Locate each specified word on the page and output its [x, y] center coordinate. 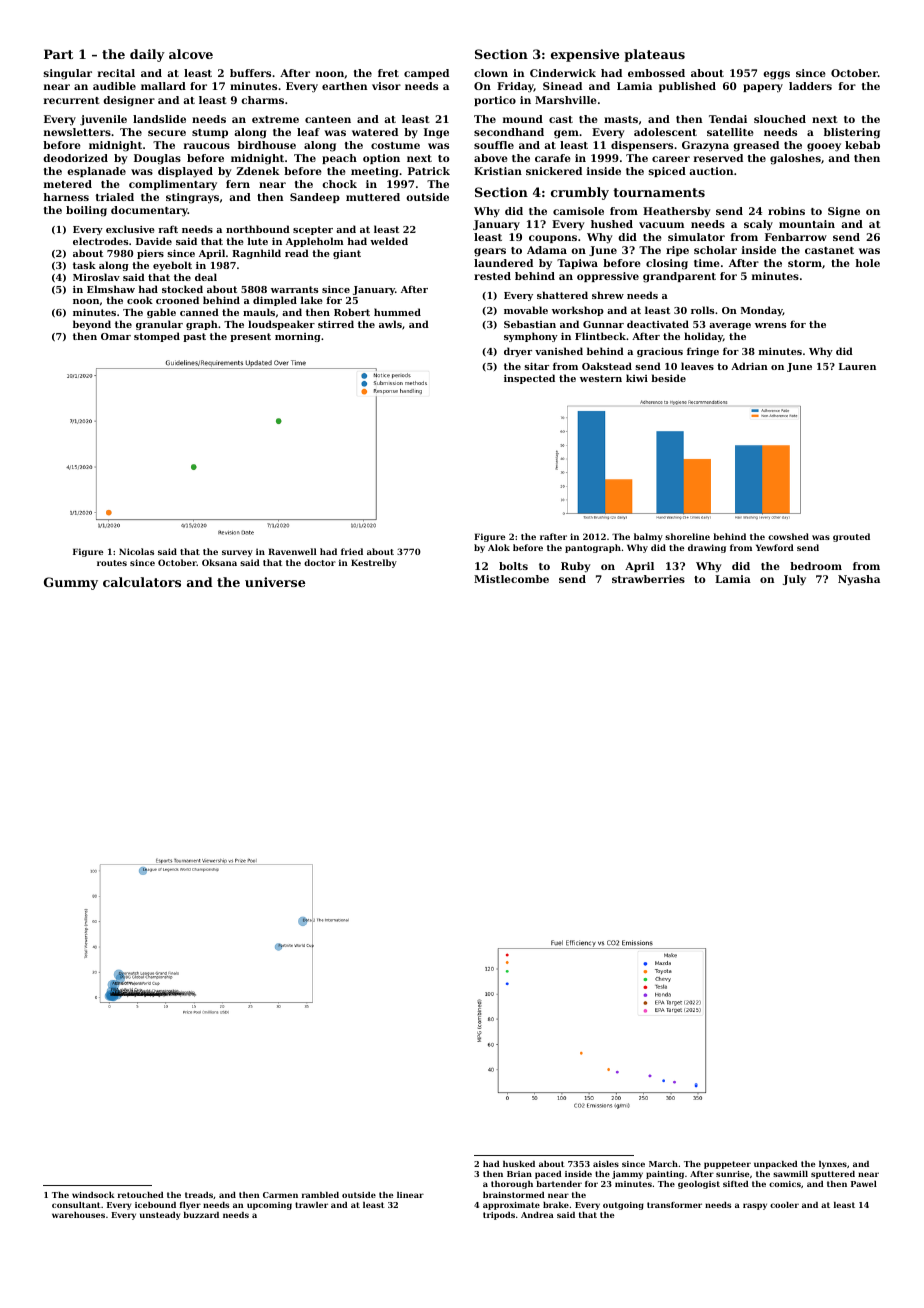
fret [388, 73]
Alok [499, 547]
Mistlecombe [511, 579]
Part [58, 54]
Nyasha [859, 580]
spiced [667, 172]
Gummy [71, 583]
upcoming [269, 1206]
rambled [320, 1195]
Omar [116, 336]
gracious [660, 352]
